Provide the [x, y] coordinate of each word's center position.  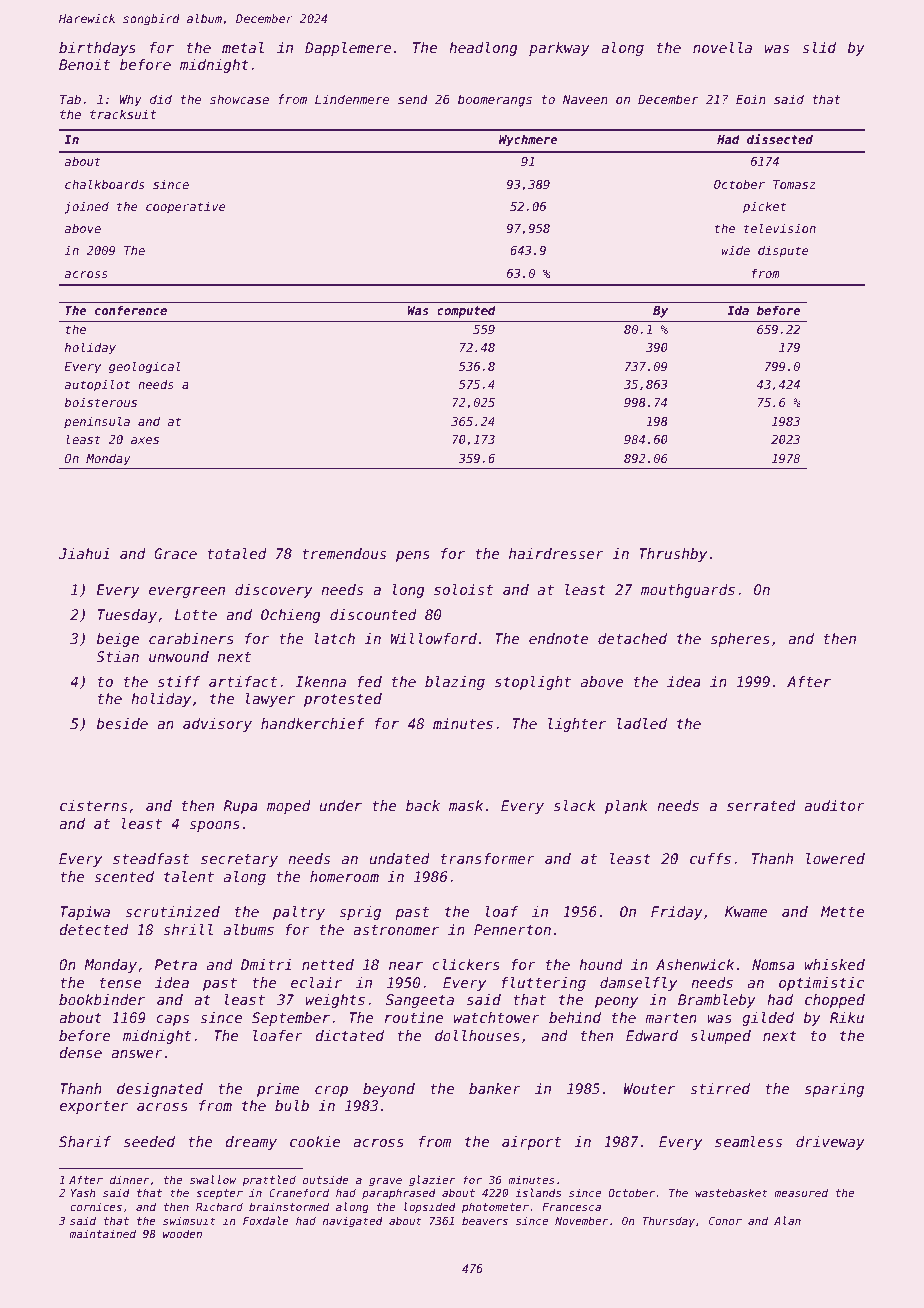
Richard [219, 1206]
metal [243, 47]
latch [334, 638]
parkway [559, 49]
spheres [740, 640]
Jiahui [84, 553]
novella [722, 47]
